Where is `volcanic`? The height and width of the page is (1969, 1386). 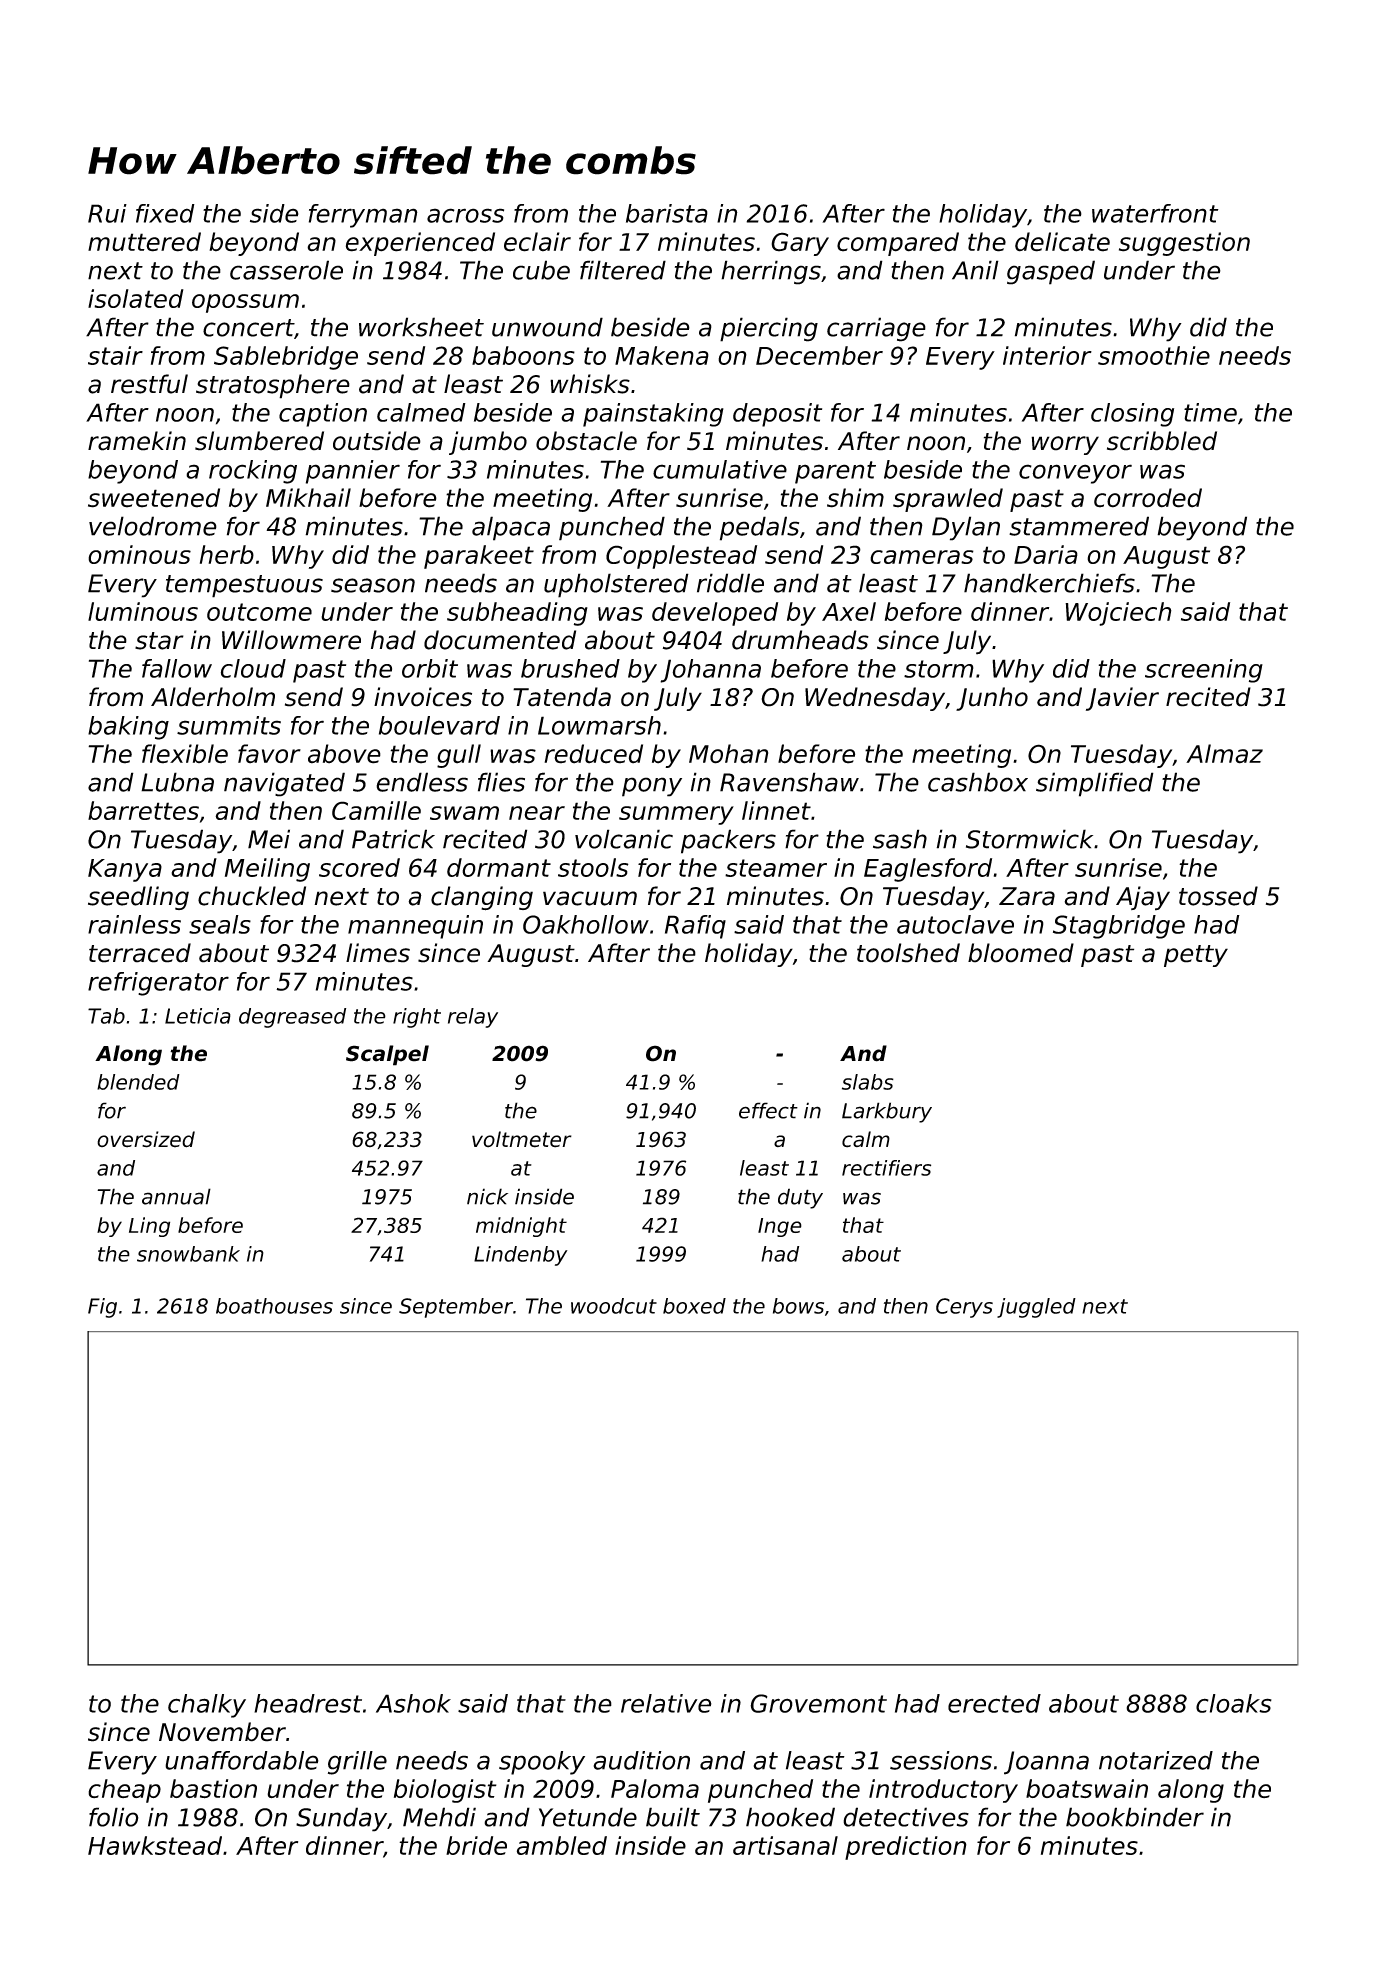
volcanic is located at coordinates (624, 839).
